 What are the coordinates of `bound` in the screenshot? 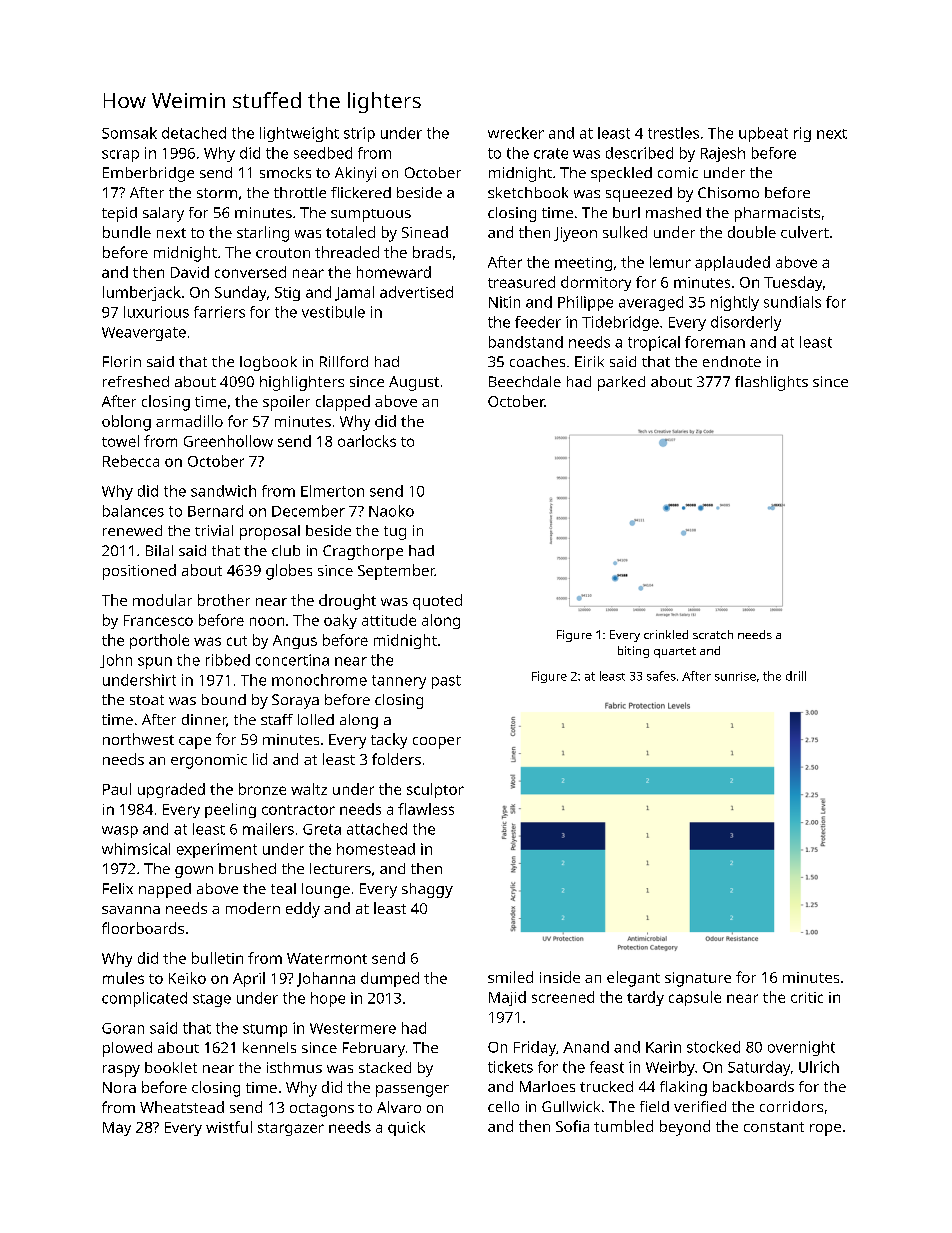 It's located at (224, 699).
